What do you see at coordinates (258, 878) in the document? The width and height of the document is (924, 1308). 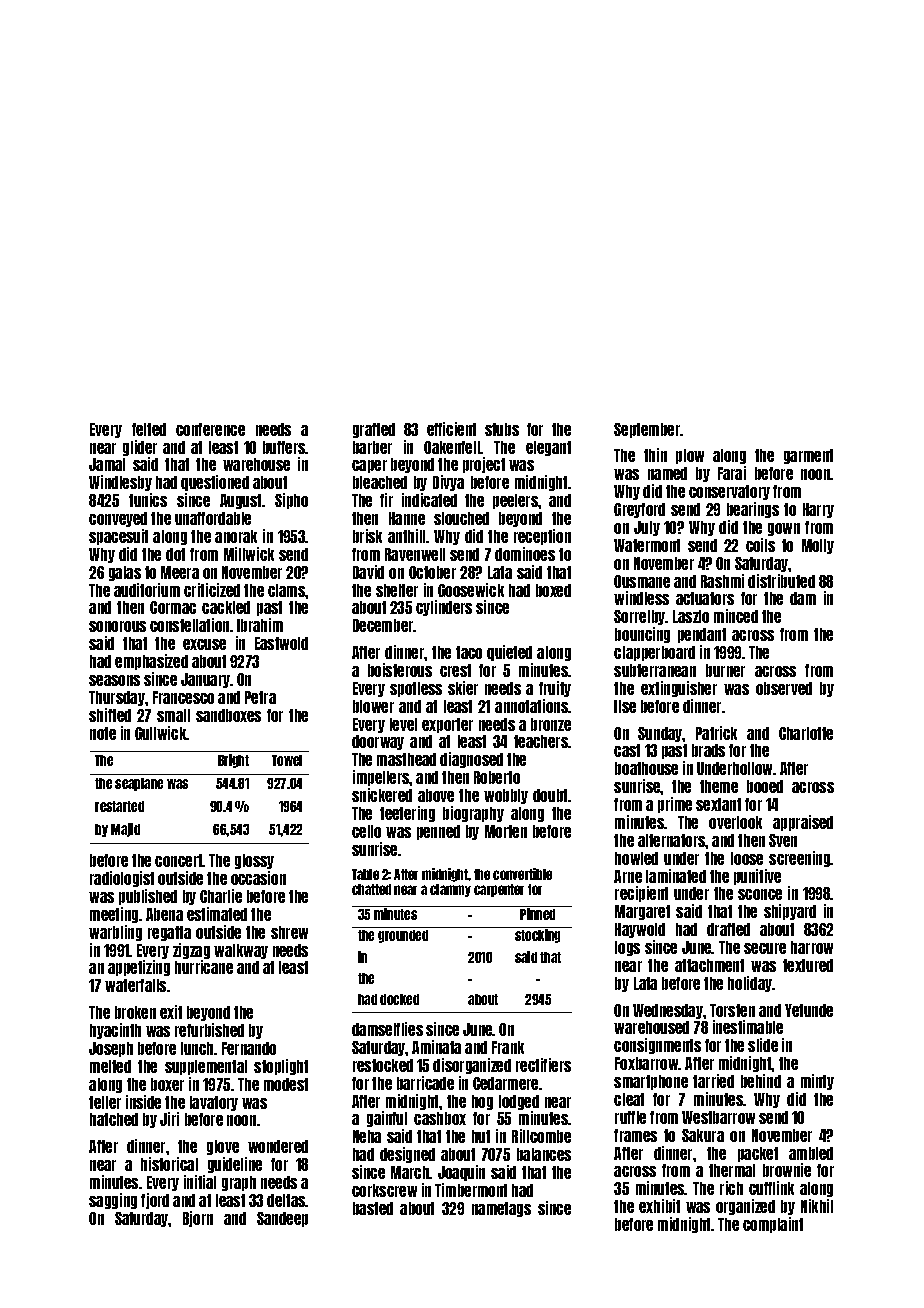 I see `occasion` at bounding box center [258, 878].
